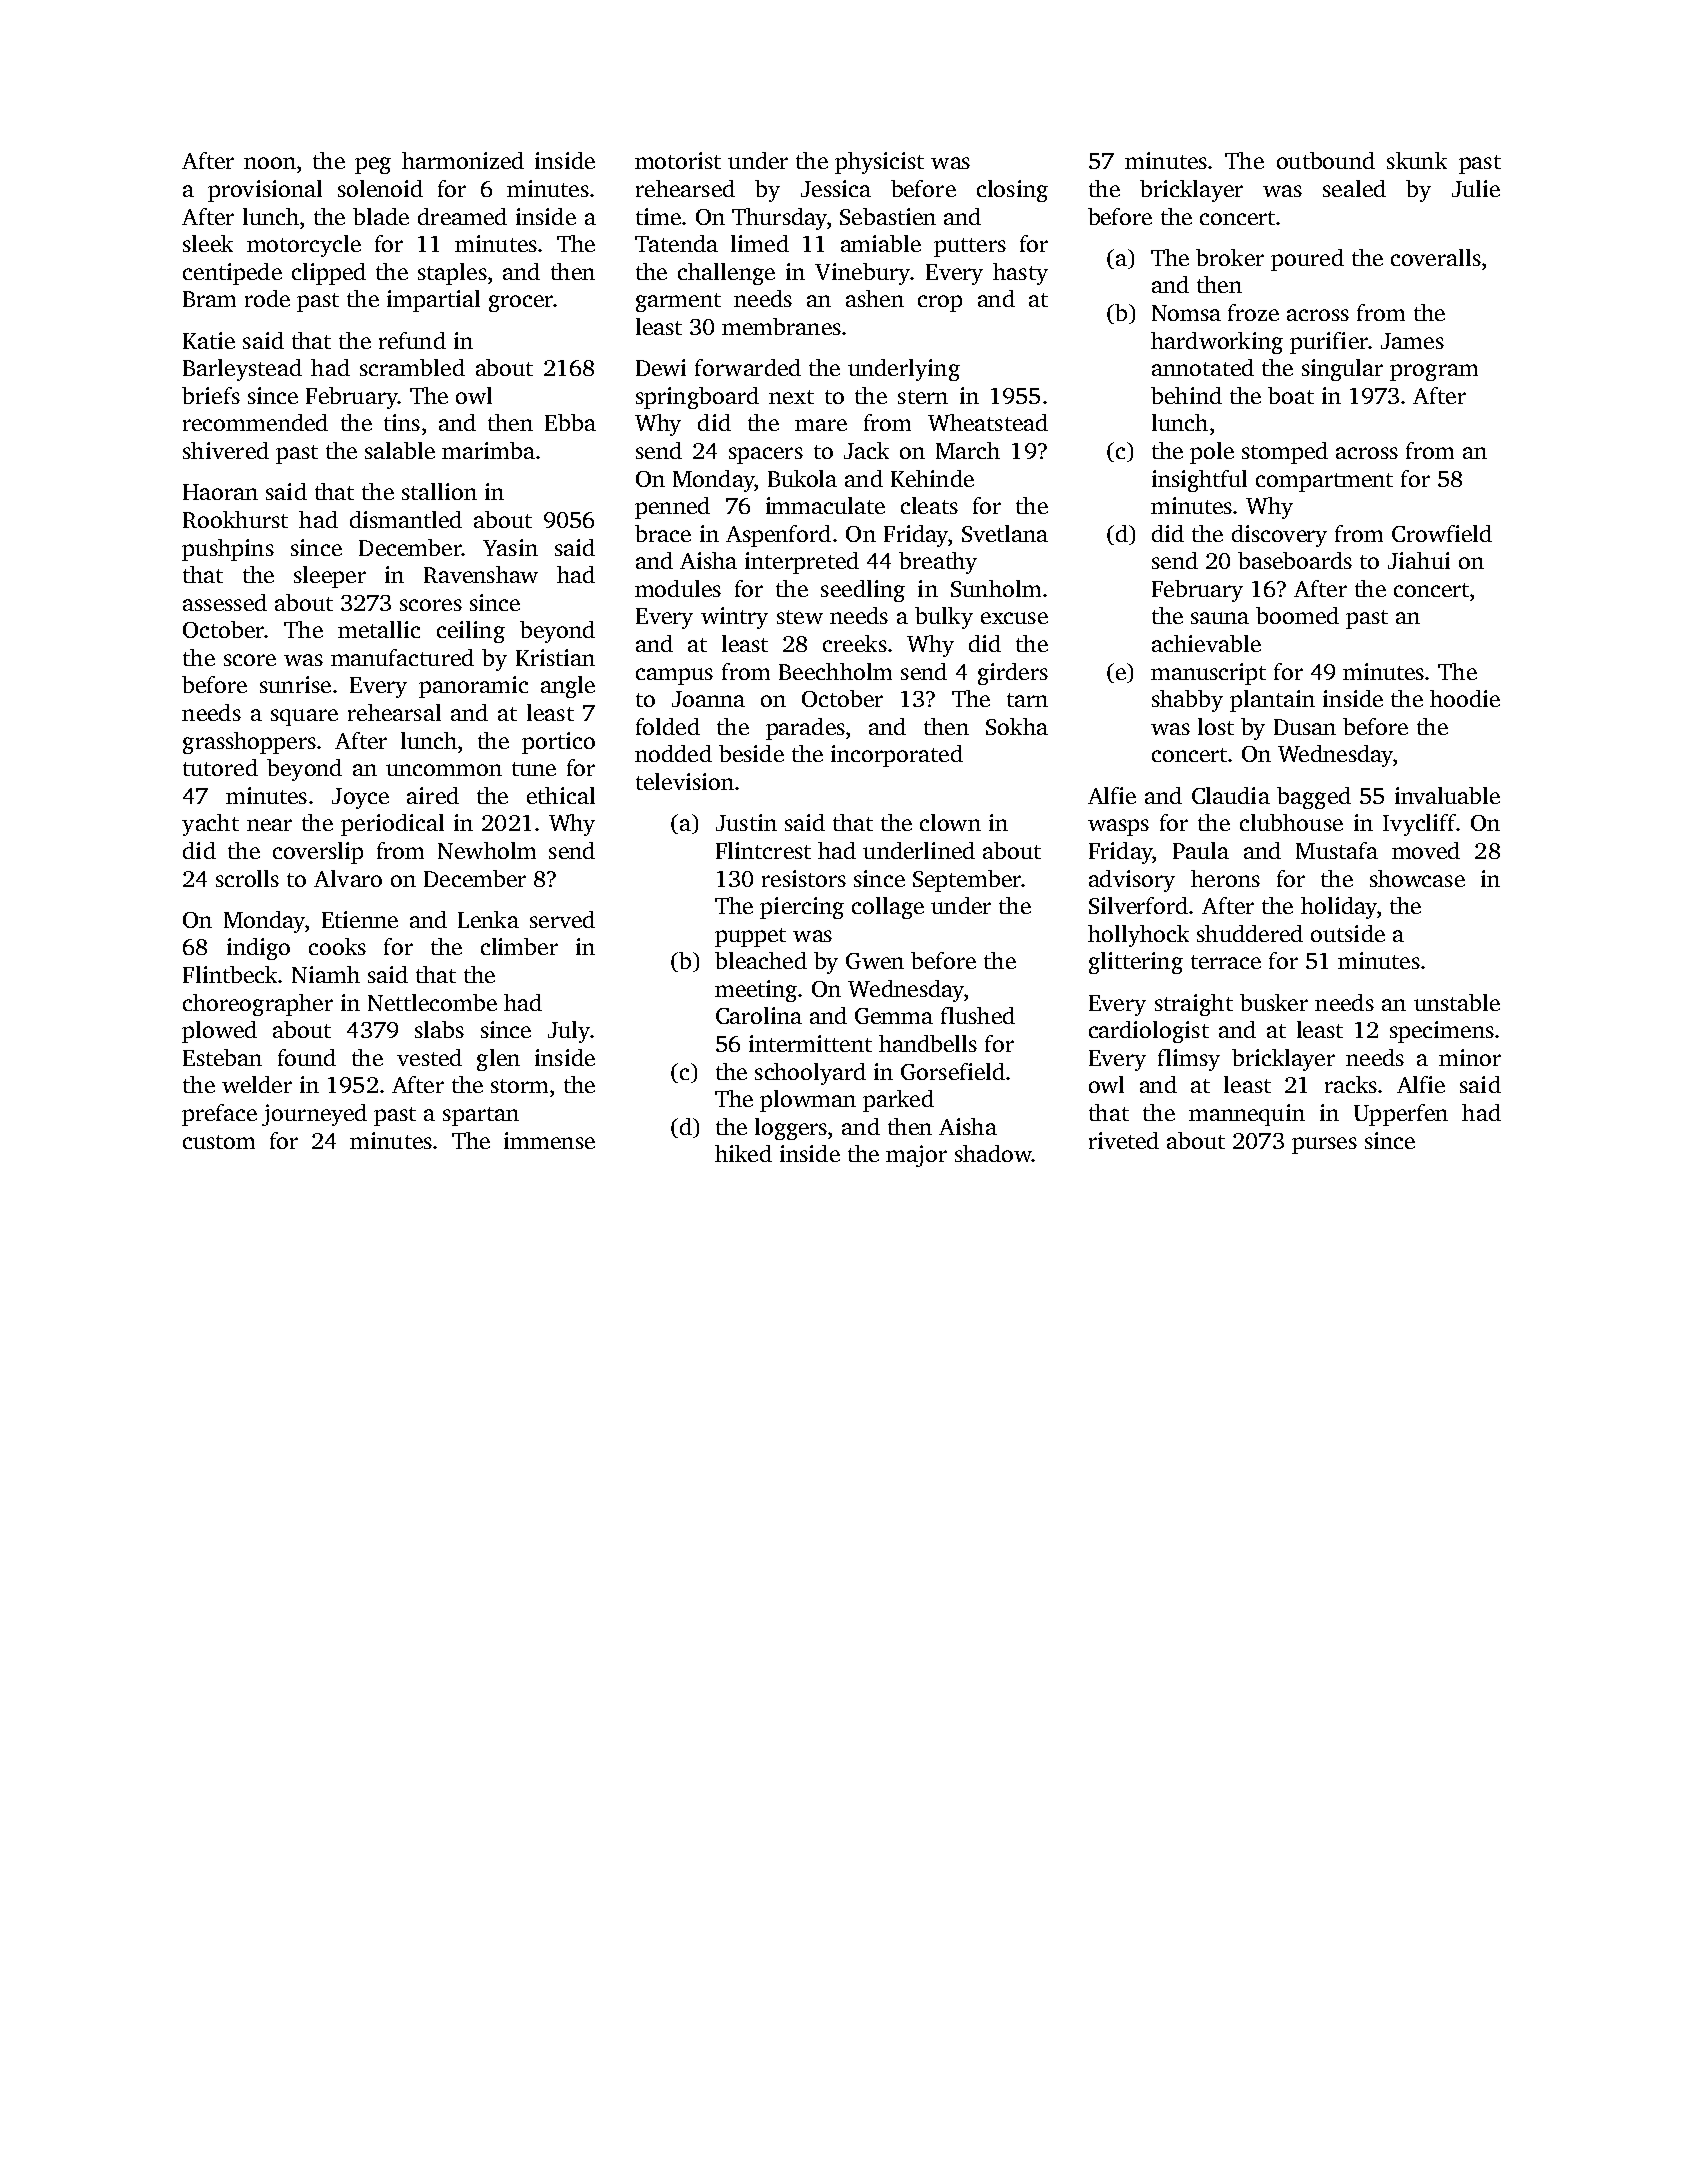  Describe the element at coordinates (916, 1156) in the page. I see `major` at that location.
